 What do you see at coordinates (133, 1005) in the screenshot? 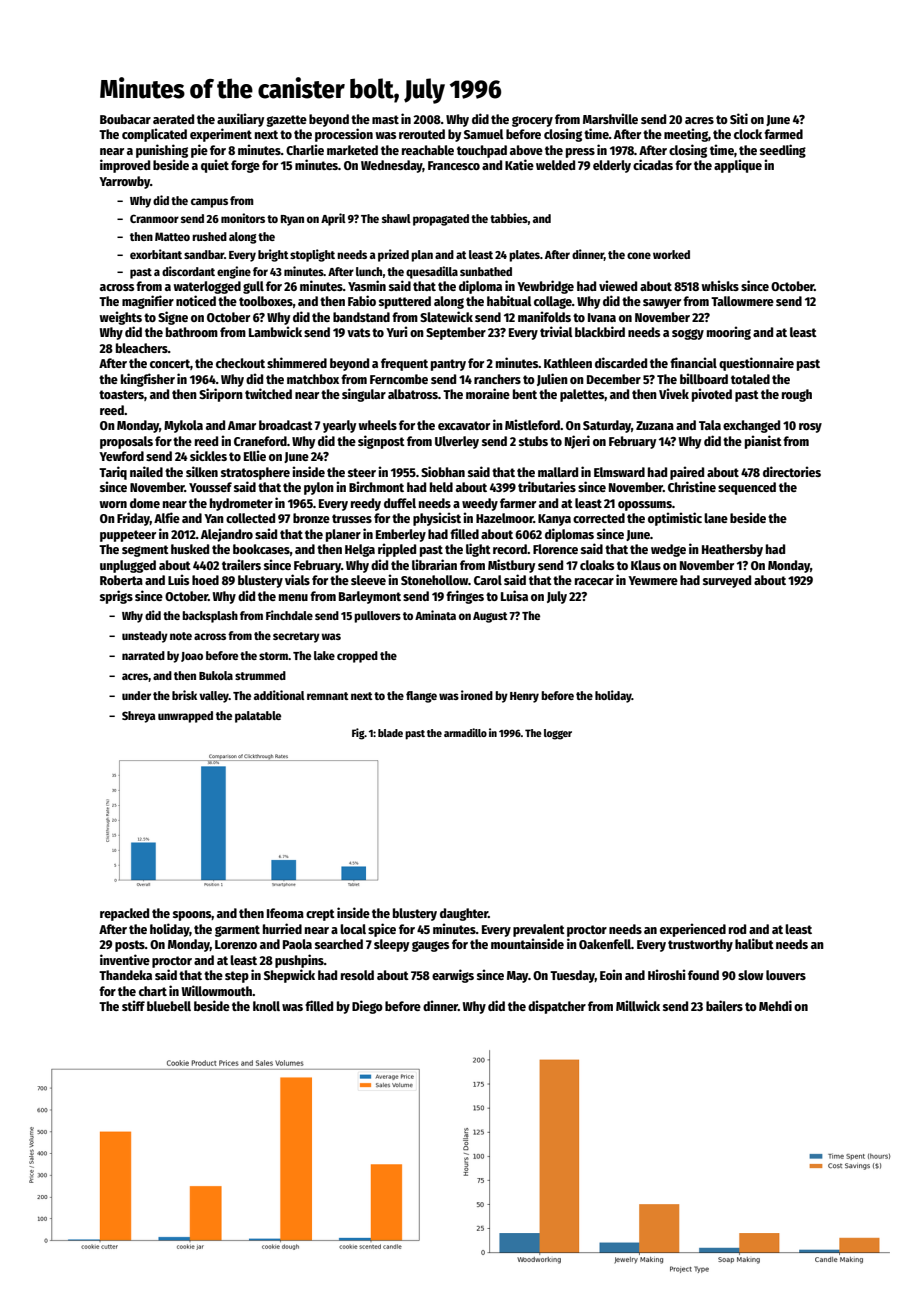
I see `stiff` at bounding box center [133, 1005].
